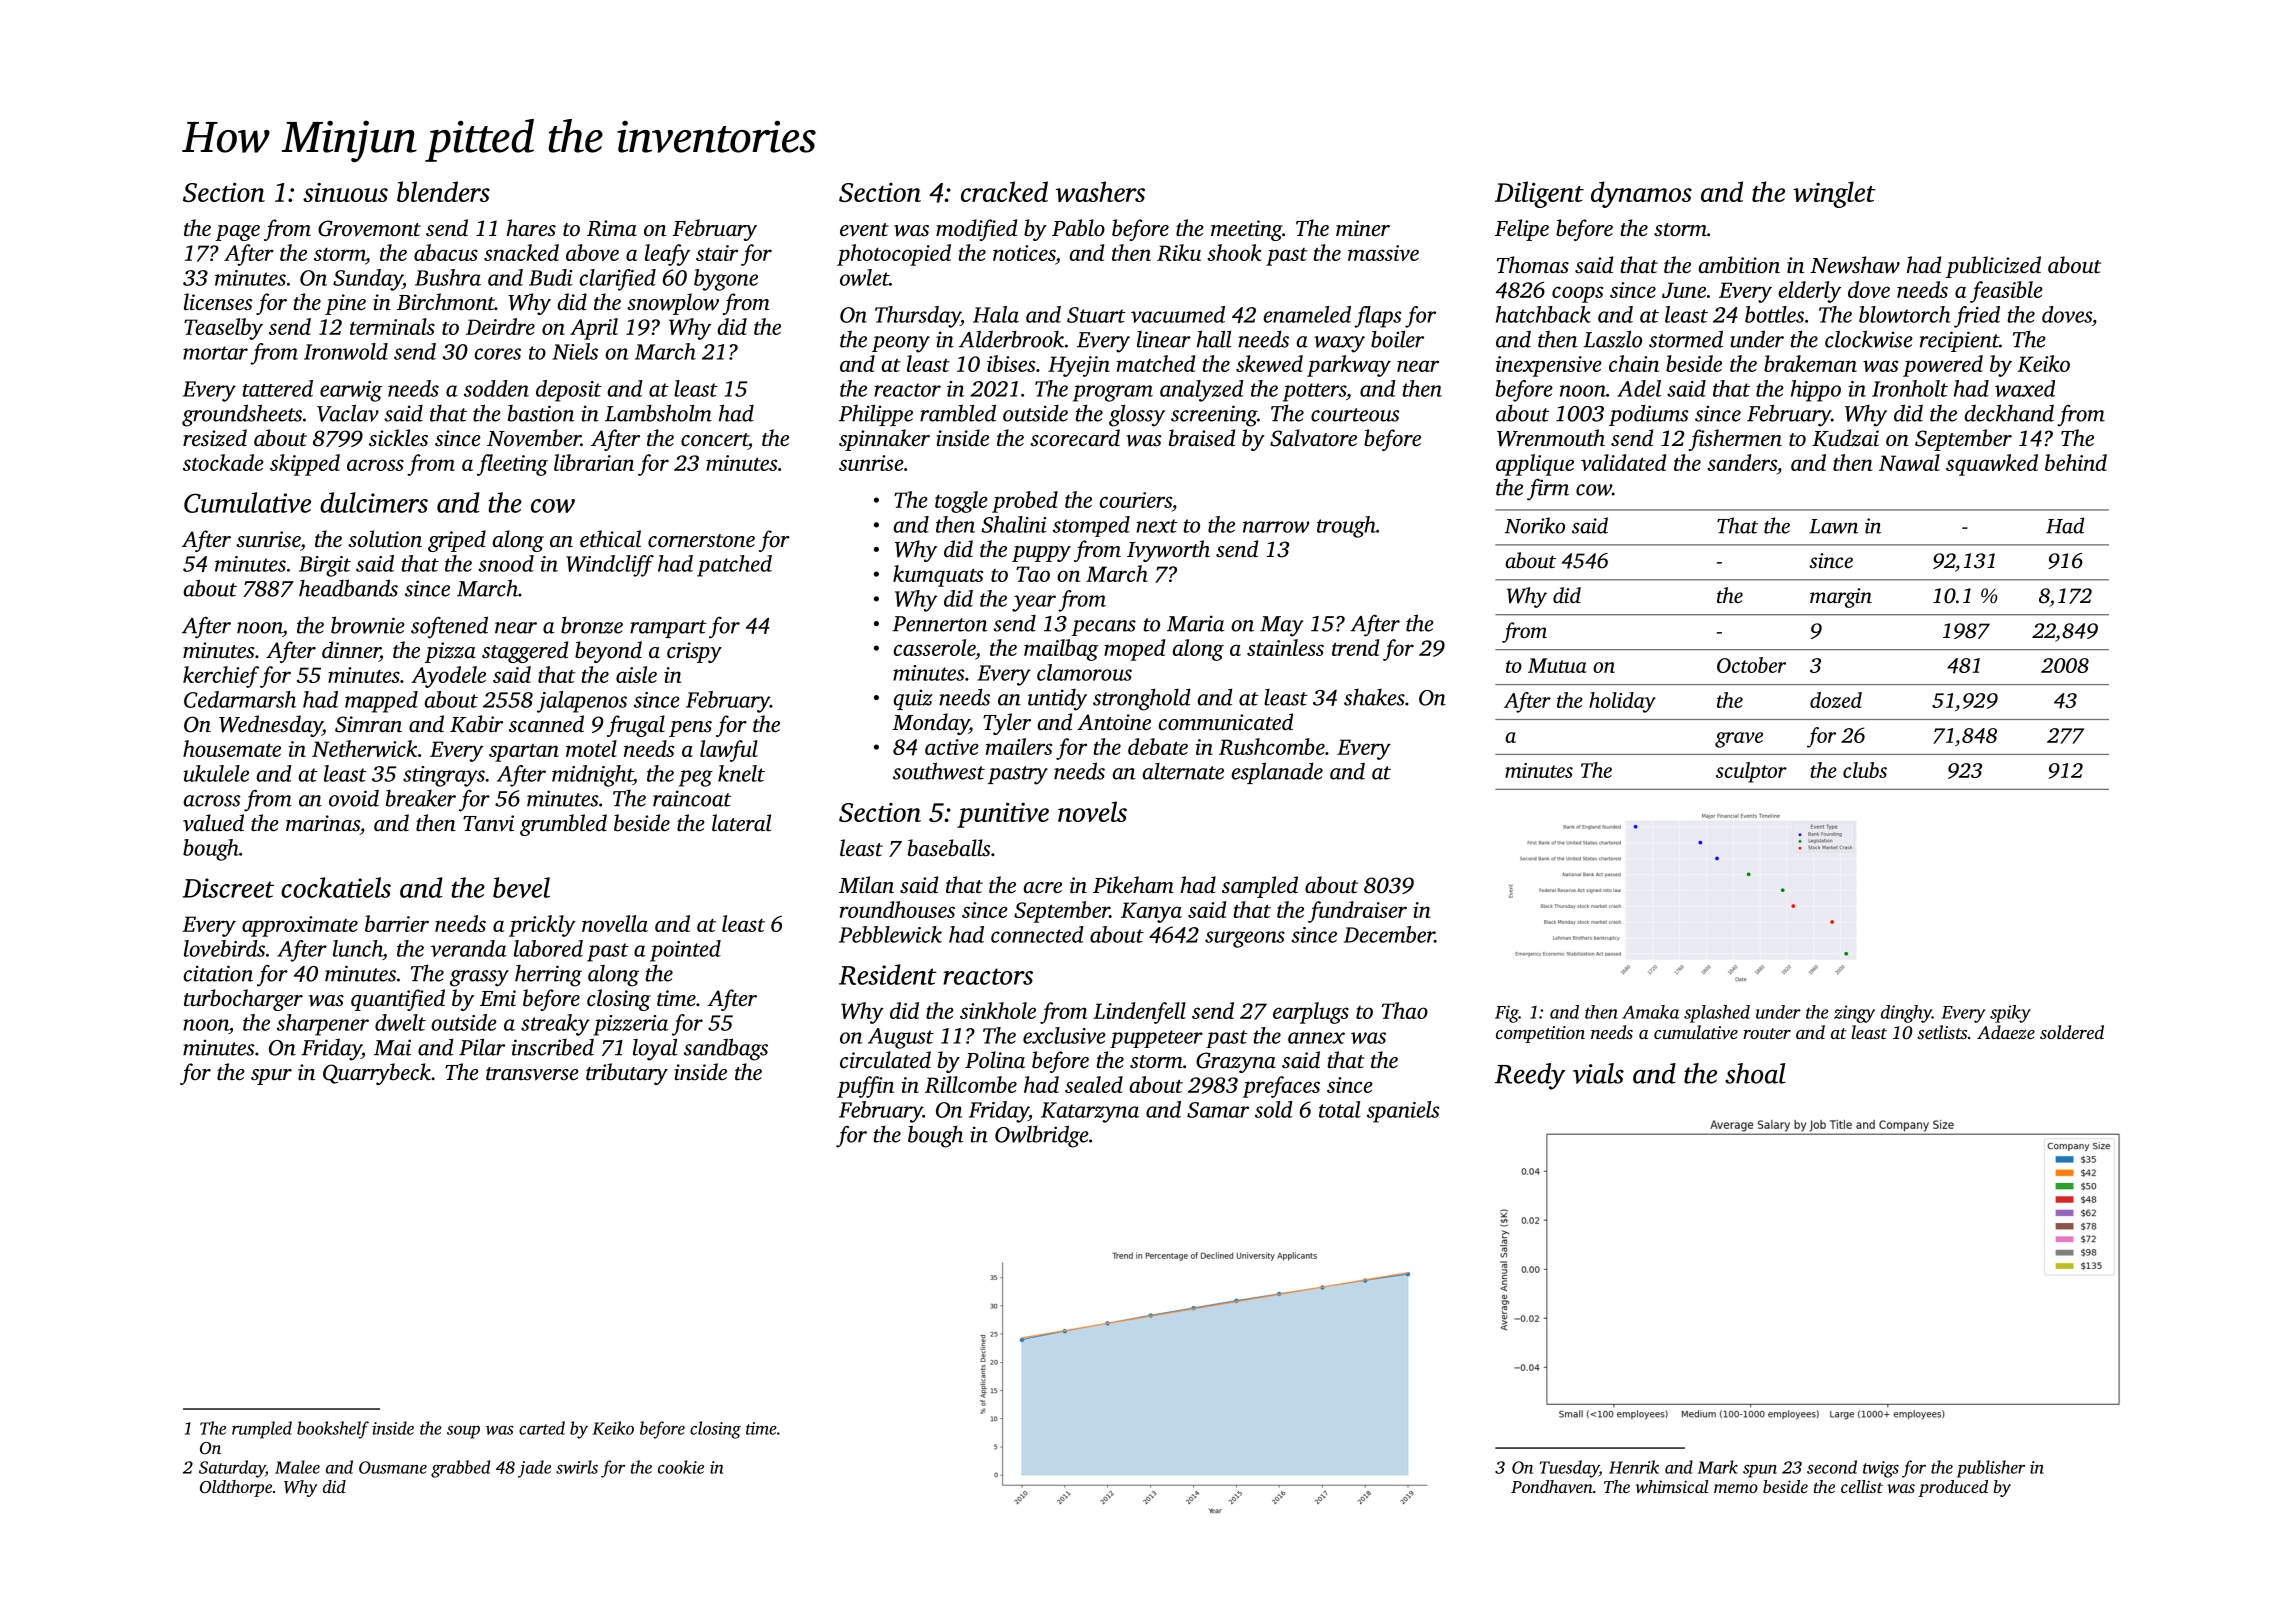  I want to click on recipient, so click(1959, 341).
